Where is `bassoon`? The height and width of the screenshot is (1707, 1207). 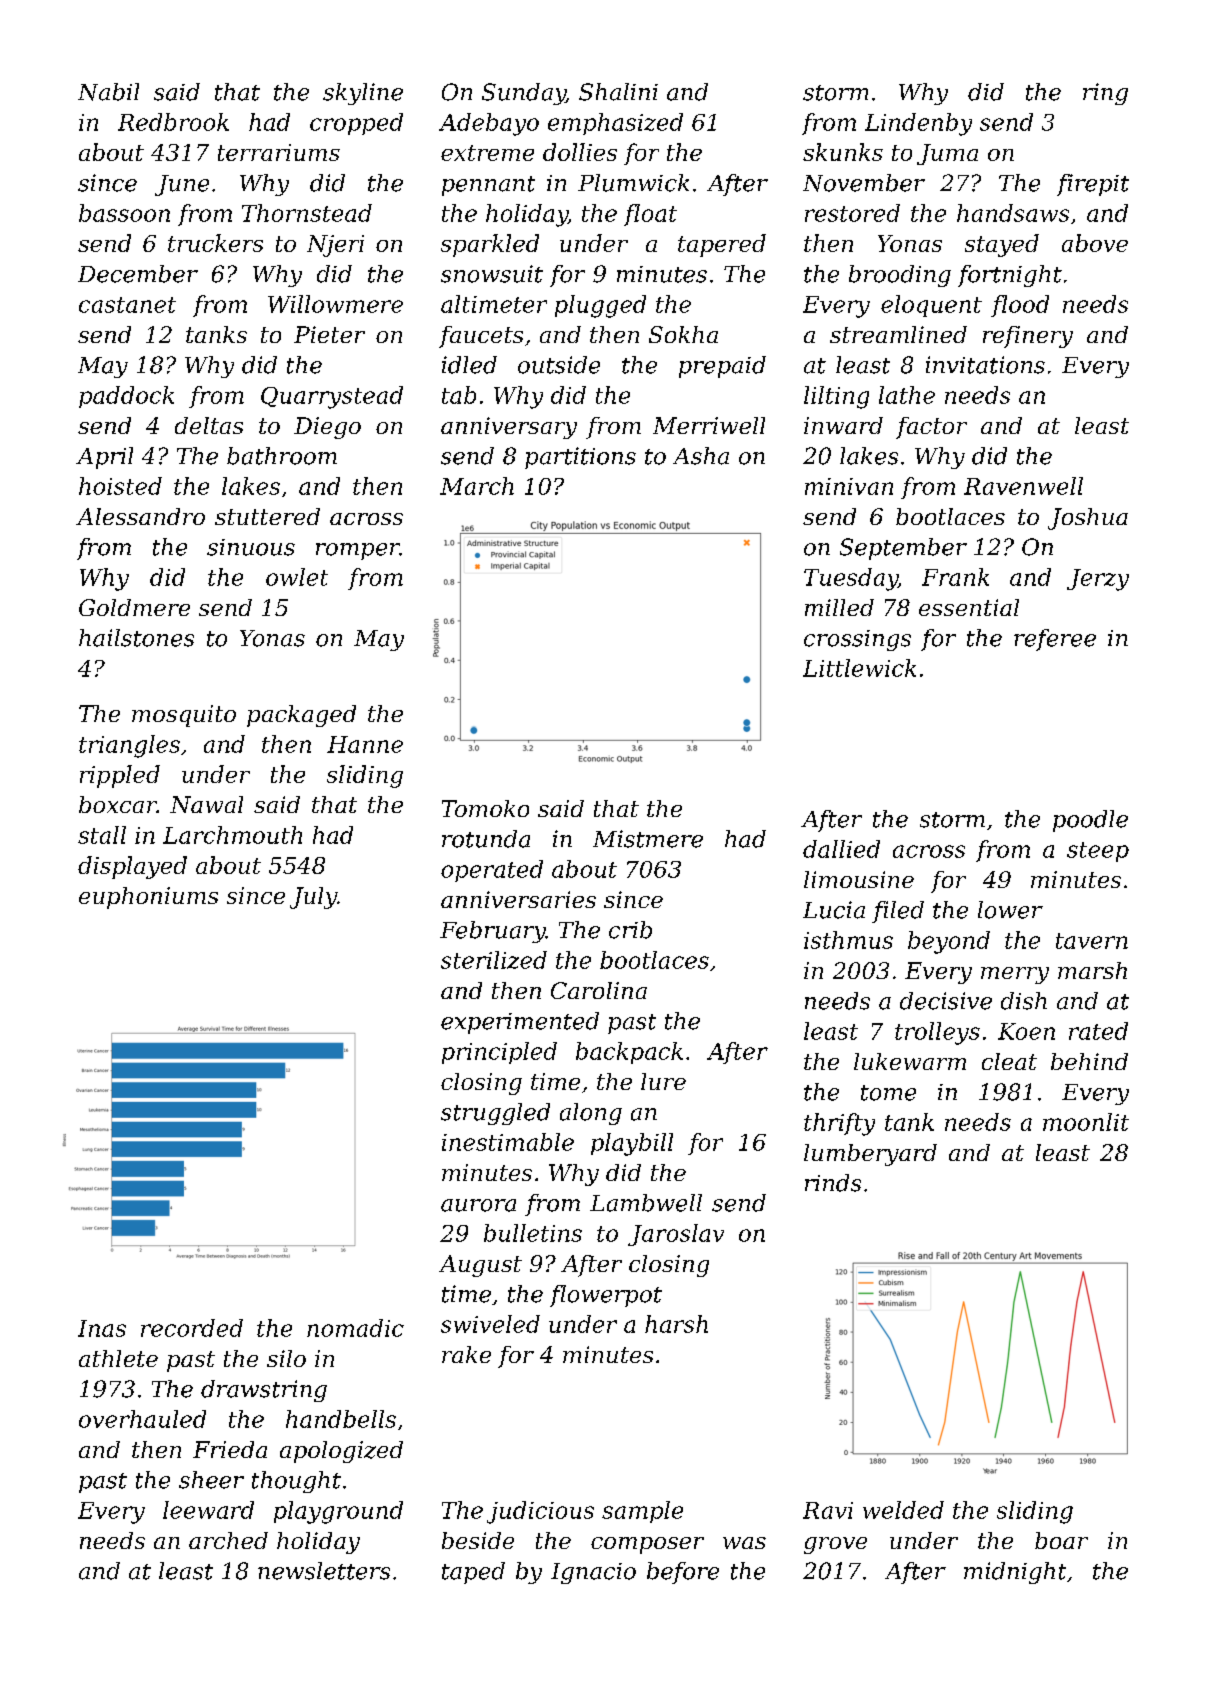
bassoon is located at coordinates (124, 213).
